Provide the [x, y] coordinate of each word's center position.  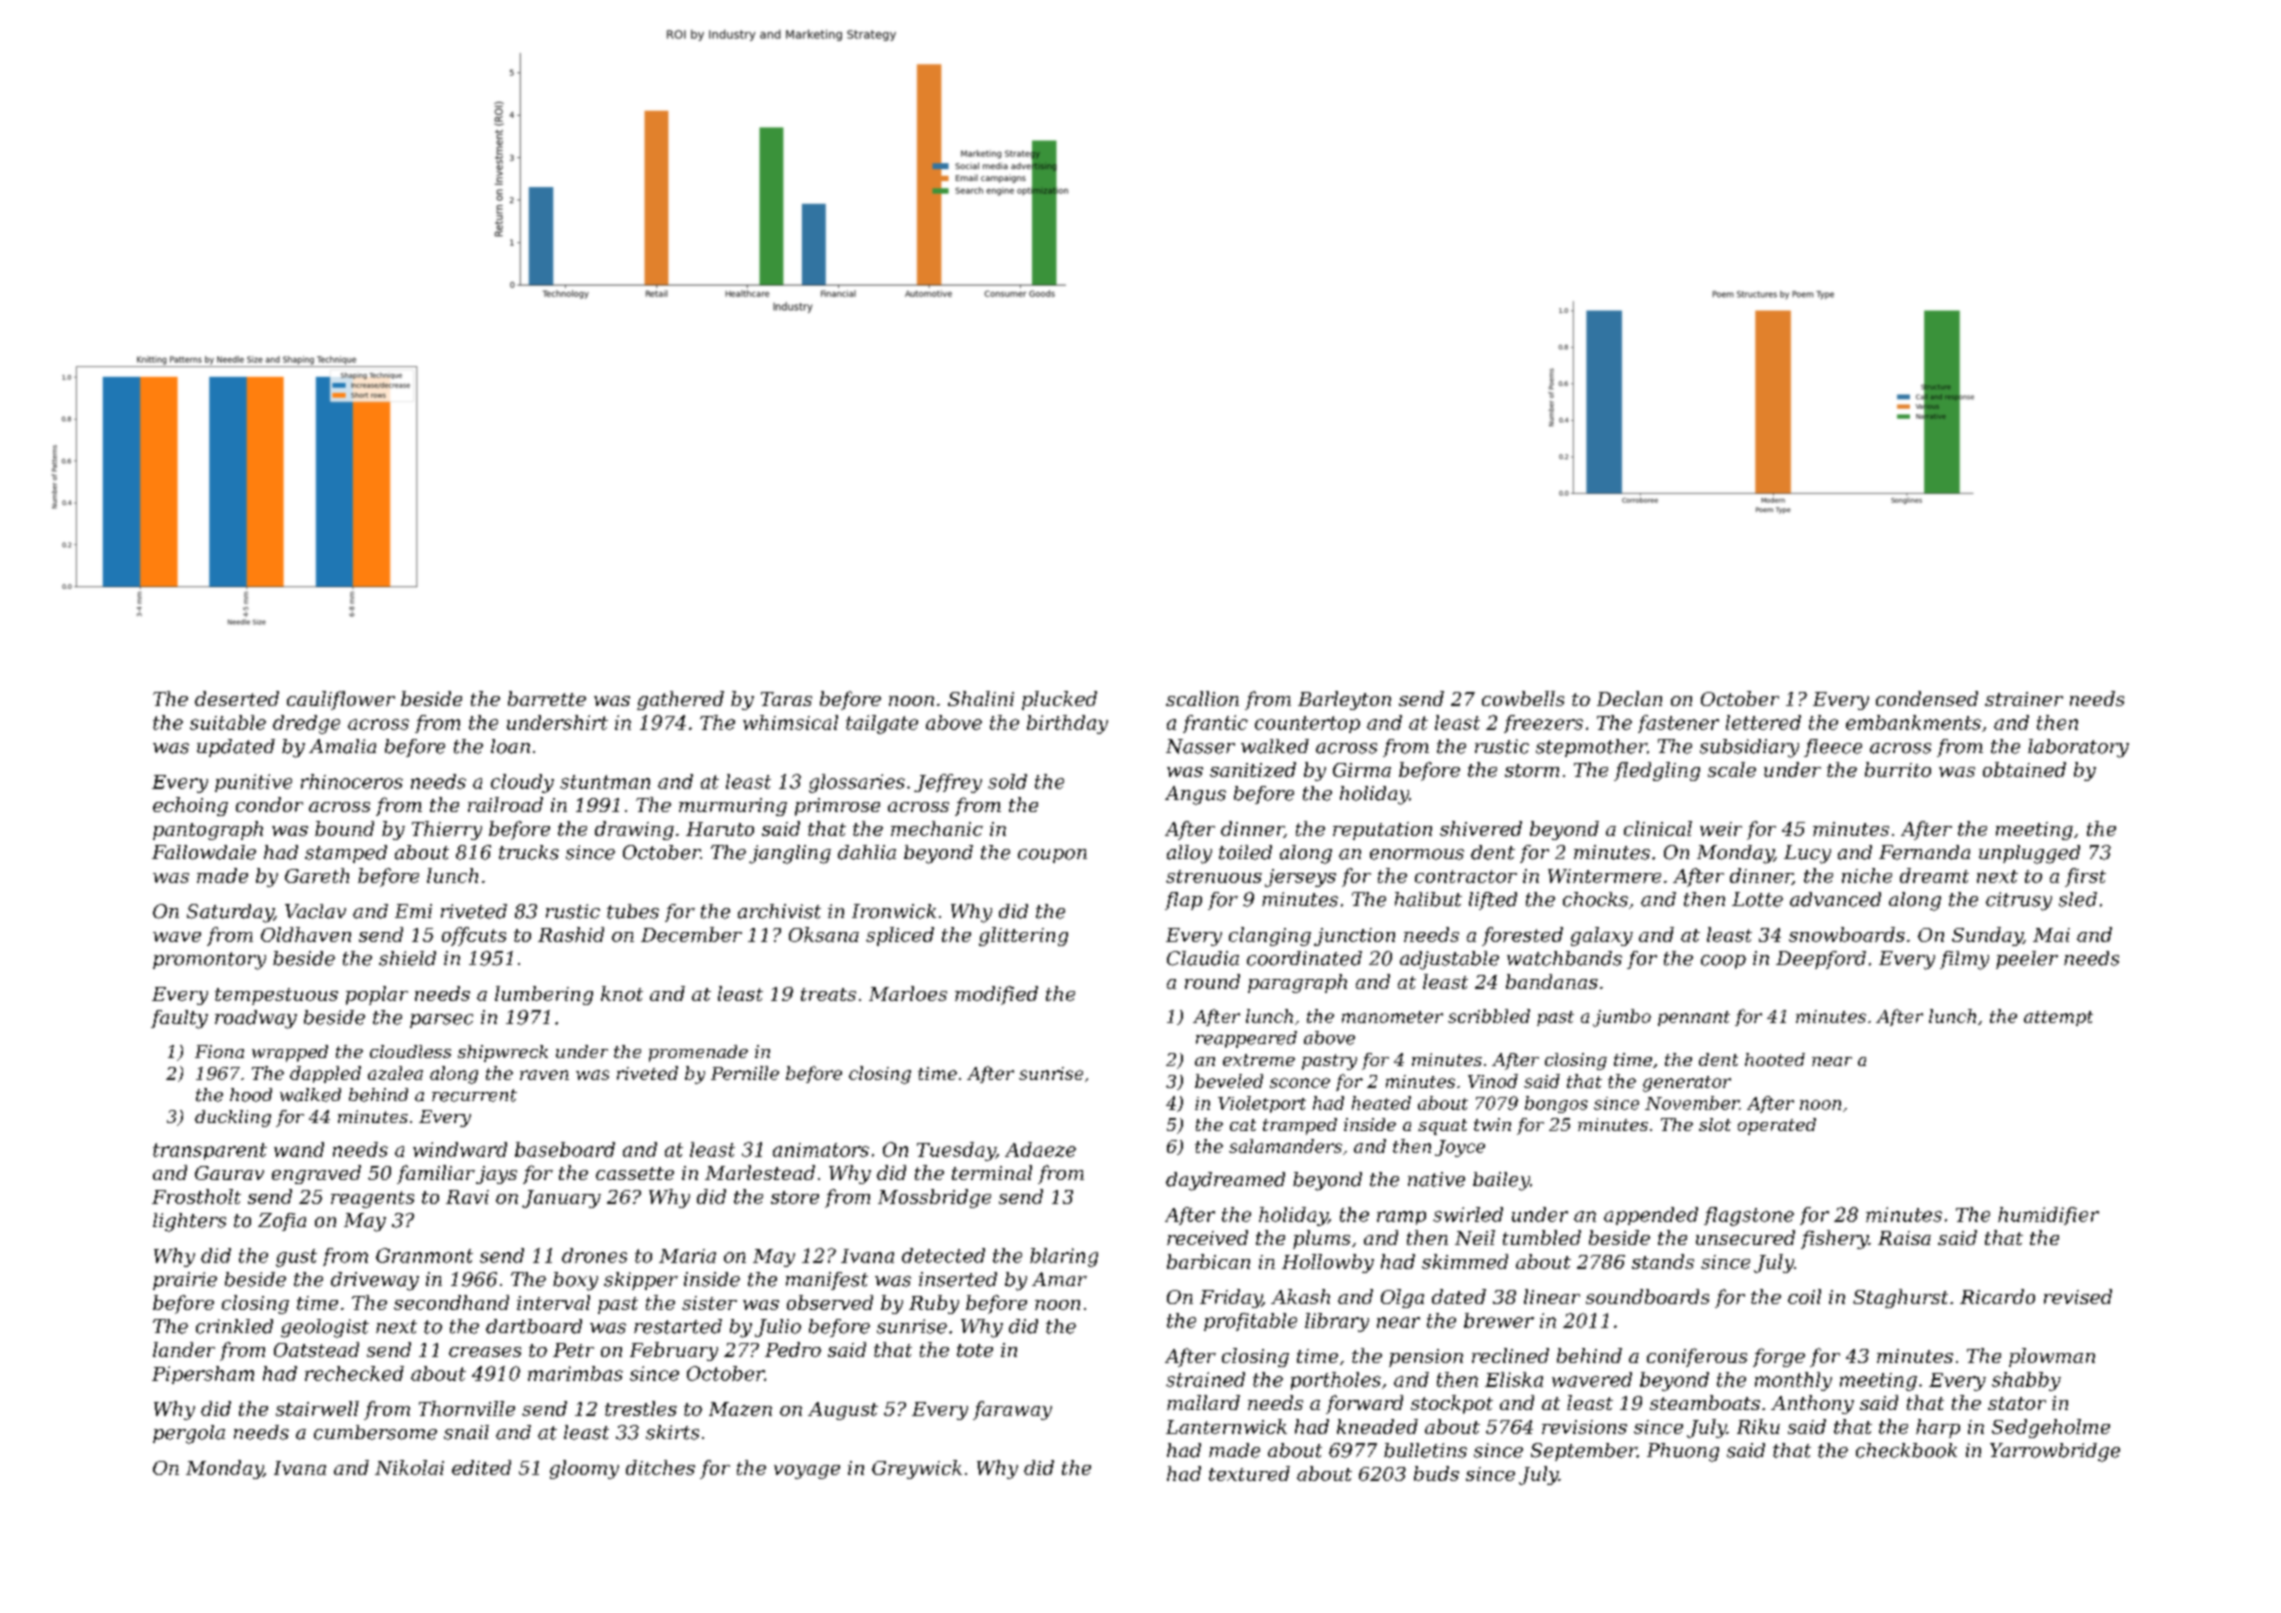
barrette [547, 698]
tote [975, 1350]
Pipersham [203, 1375]
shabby [2026, 1381]
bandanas [1552, 981]
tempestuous [276, 996]
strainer [2024, 699]
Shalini [981, 698]
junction [1354, 937]
